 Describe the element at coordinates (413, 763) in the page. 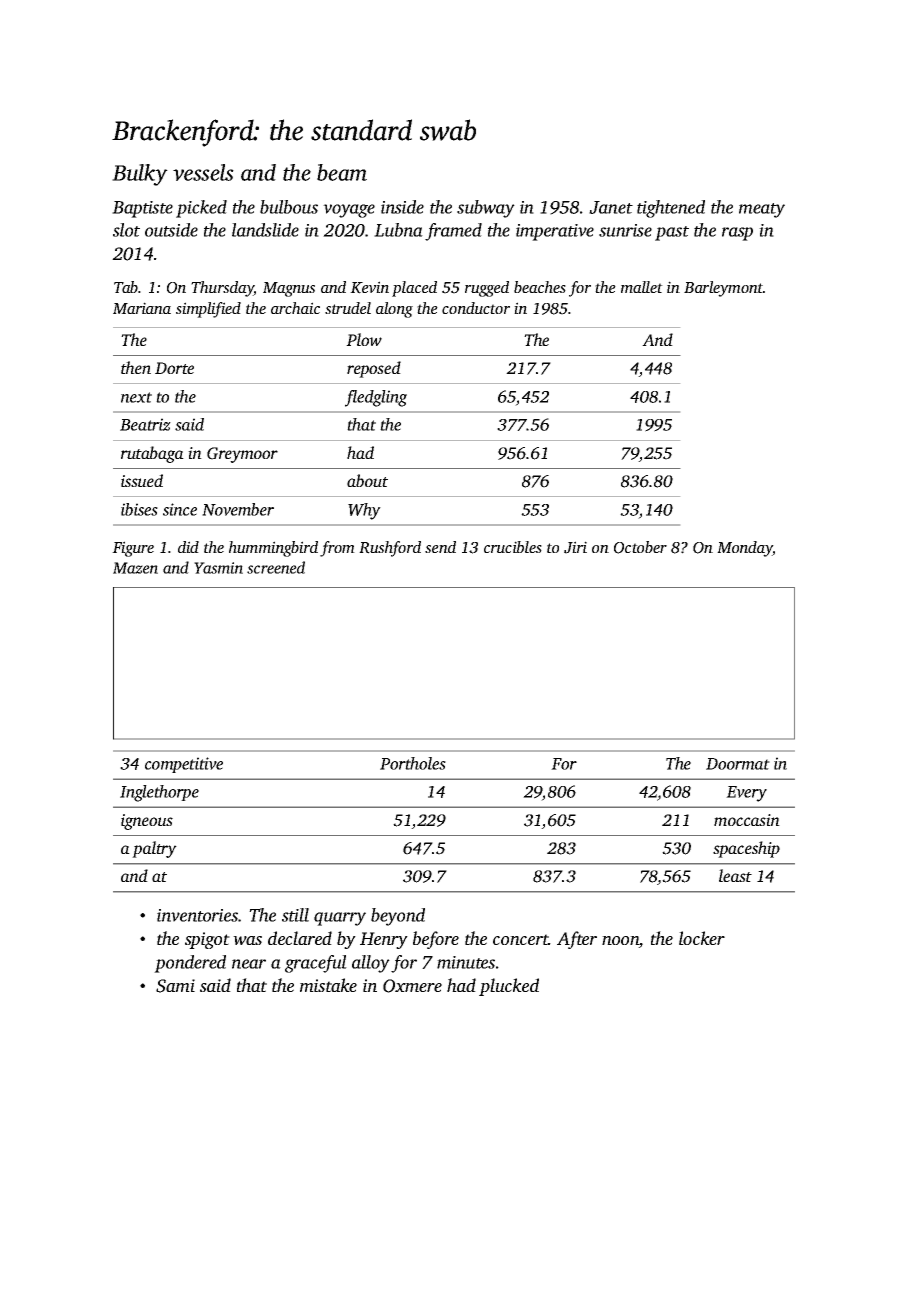

I see `Portholes` at that location.
